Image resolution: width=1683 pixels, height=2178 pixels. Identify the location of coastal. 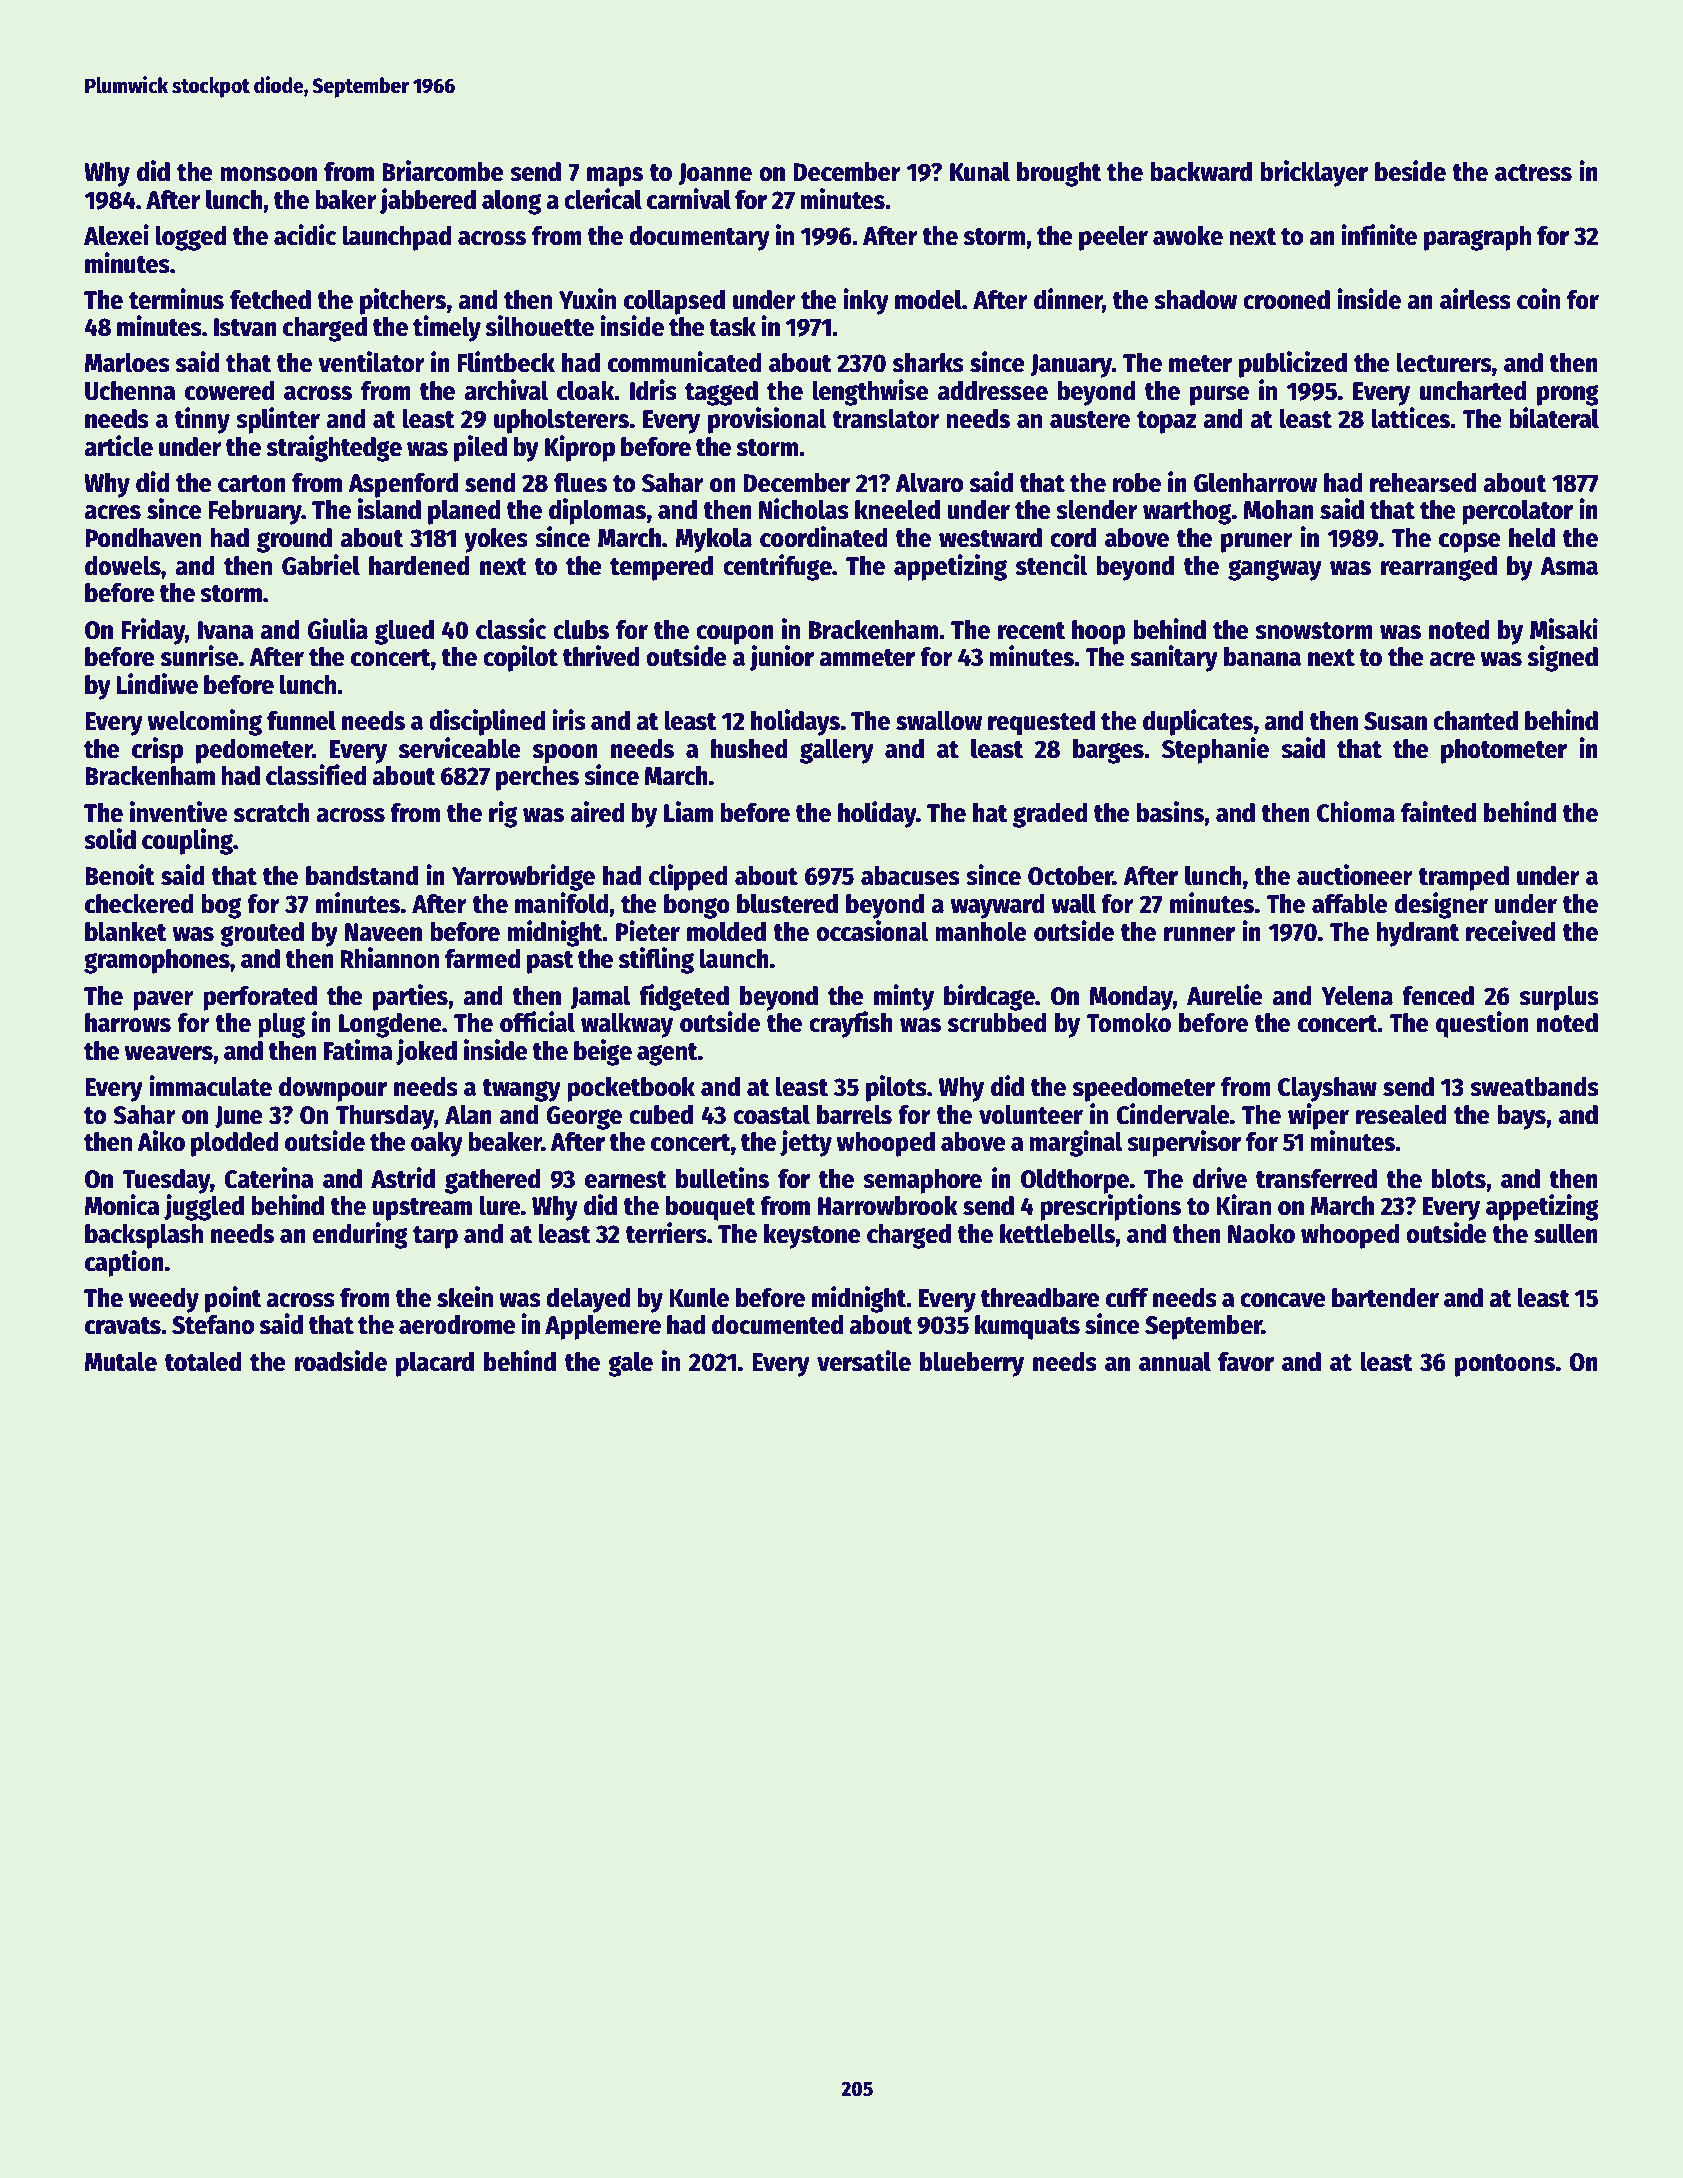
(771, 1114).
